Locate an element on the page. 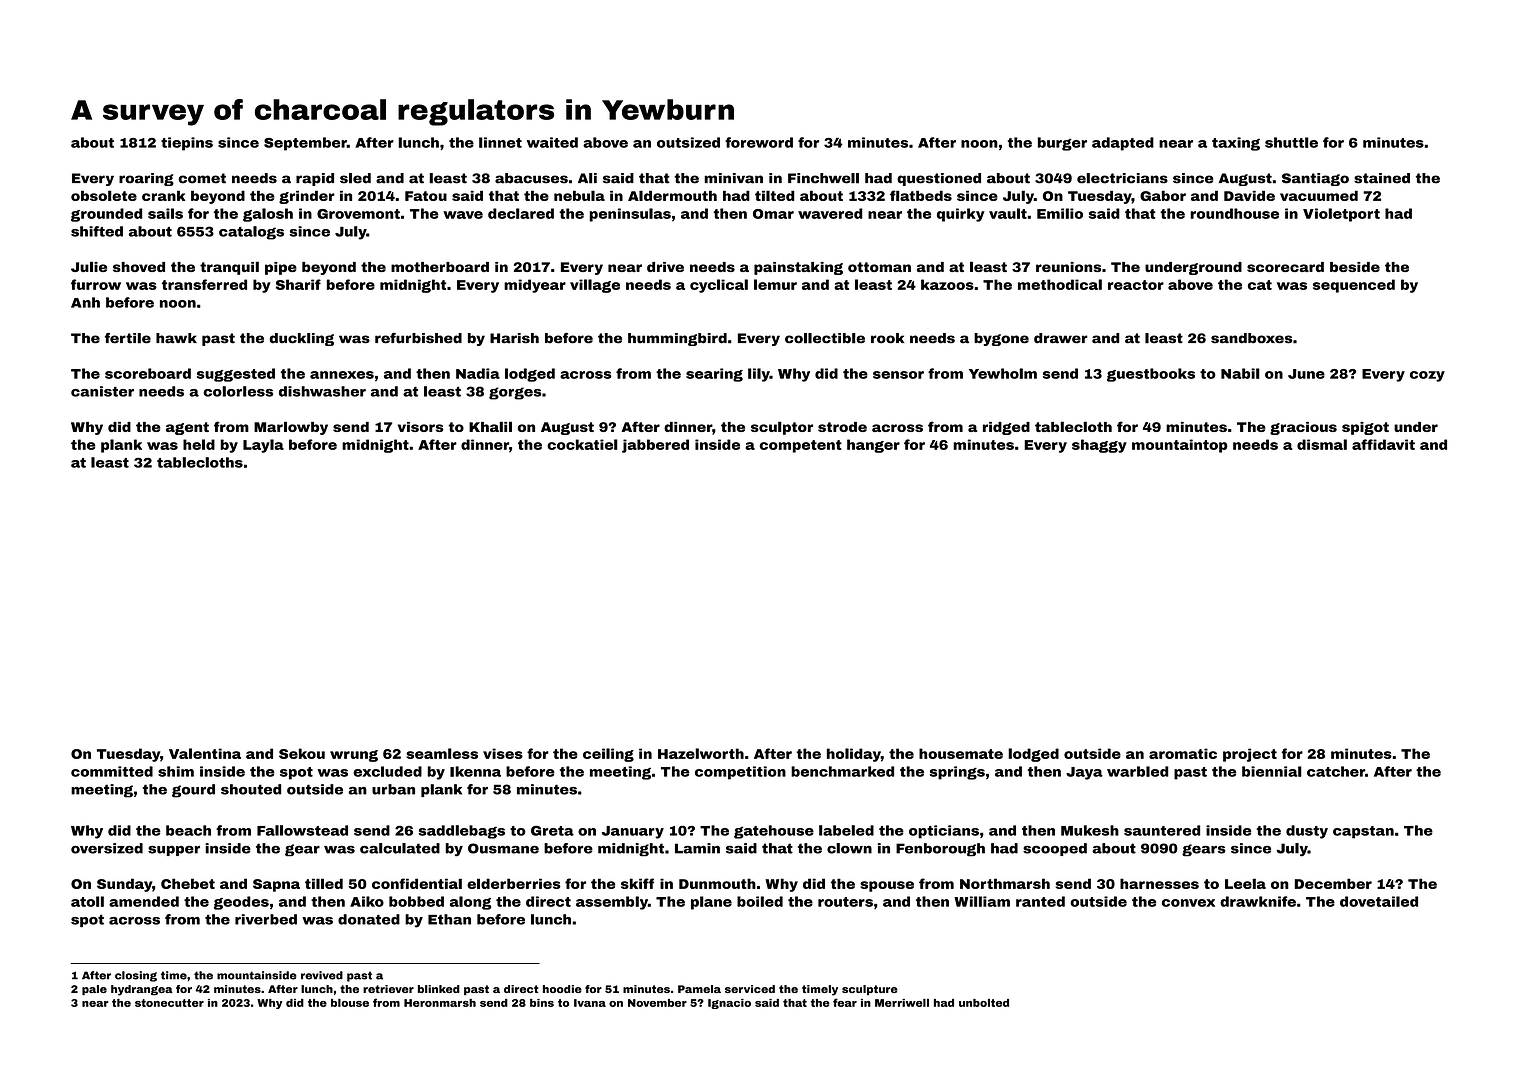 Image resolution: width=1521 pixels, height=1075 pixels. reactor is located at coordinates (1136, 285).
